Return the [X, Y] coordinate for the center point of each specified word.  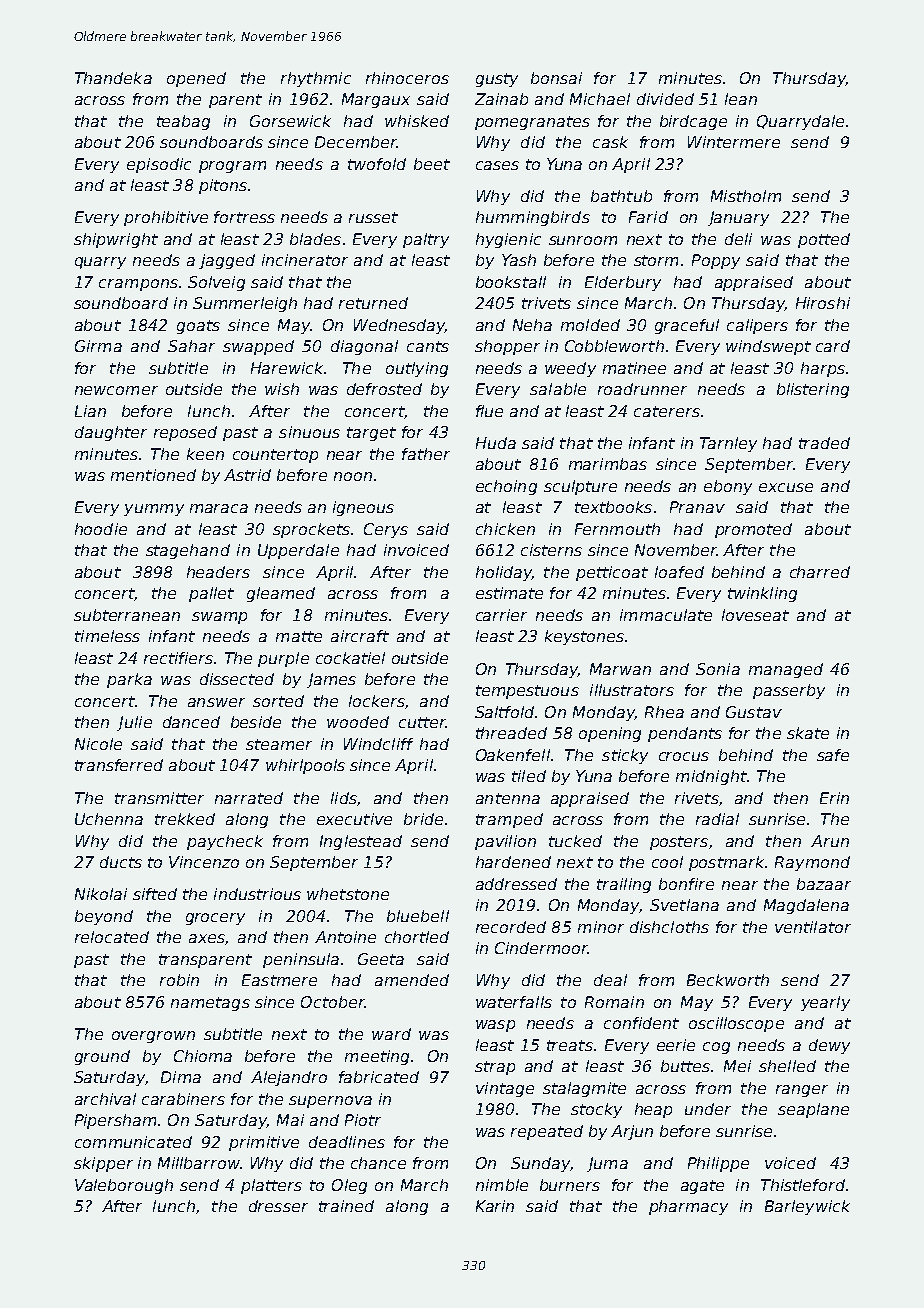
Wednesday [399, 326]
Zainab [501, 99]
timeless [107, 636]
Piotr [363, 1120]
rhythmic [316, 79]
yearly [825, 1003]
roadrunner [642, 389]
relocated [112, 937]
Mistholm [746, 196]
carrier [501, 615]
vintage [505, 1089]
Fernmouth [617, 529]
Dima [181, 1077]
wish [282, 389]
